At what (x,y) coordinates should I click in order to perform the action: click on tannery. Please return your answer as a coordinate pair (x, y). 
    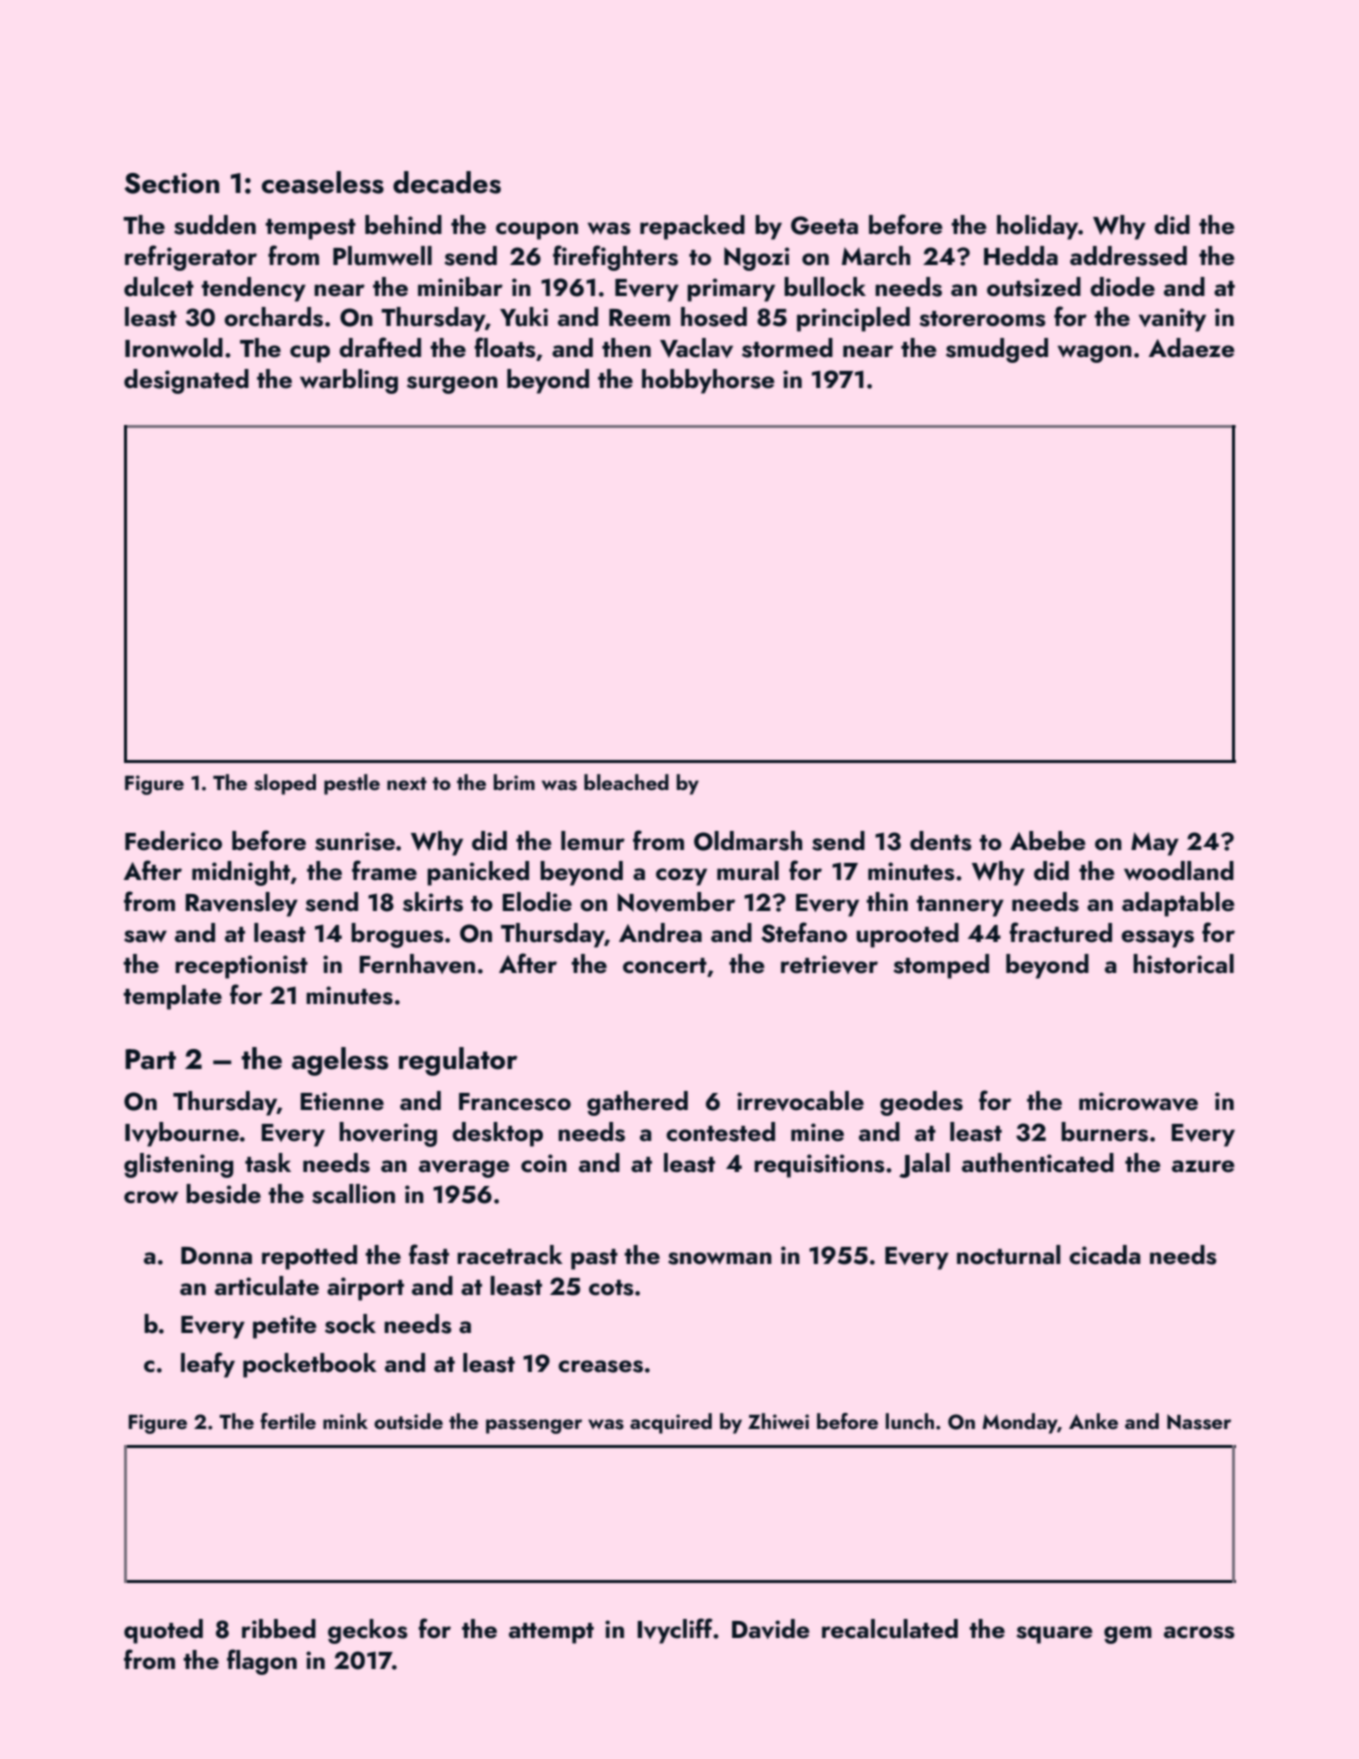
    Looking at the image, I should click on (960, 906).
